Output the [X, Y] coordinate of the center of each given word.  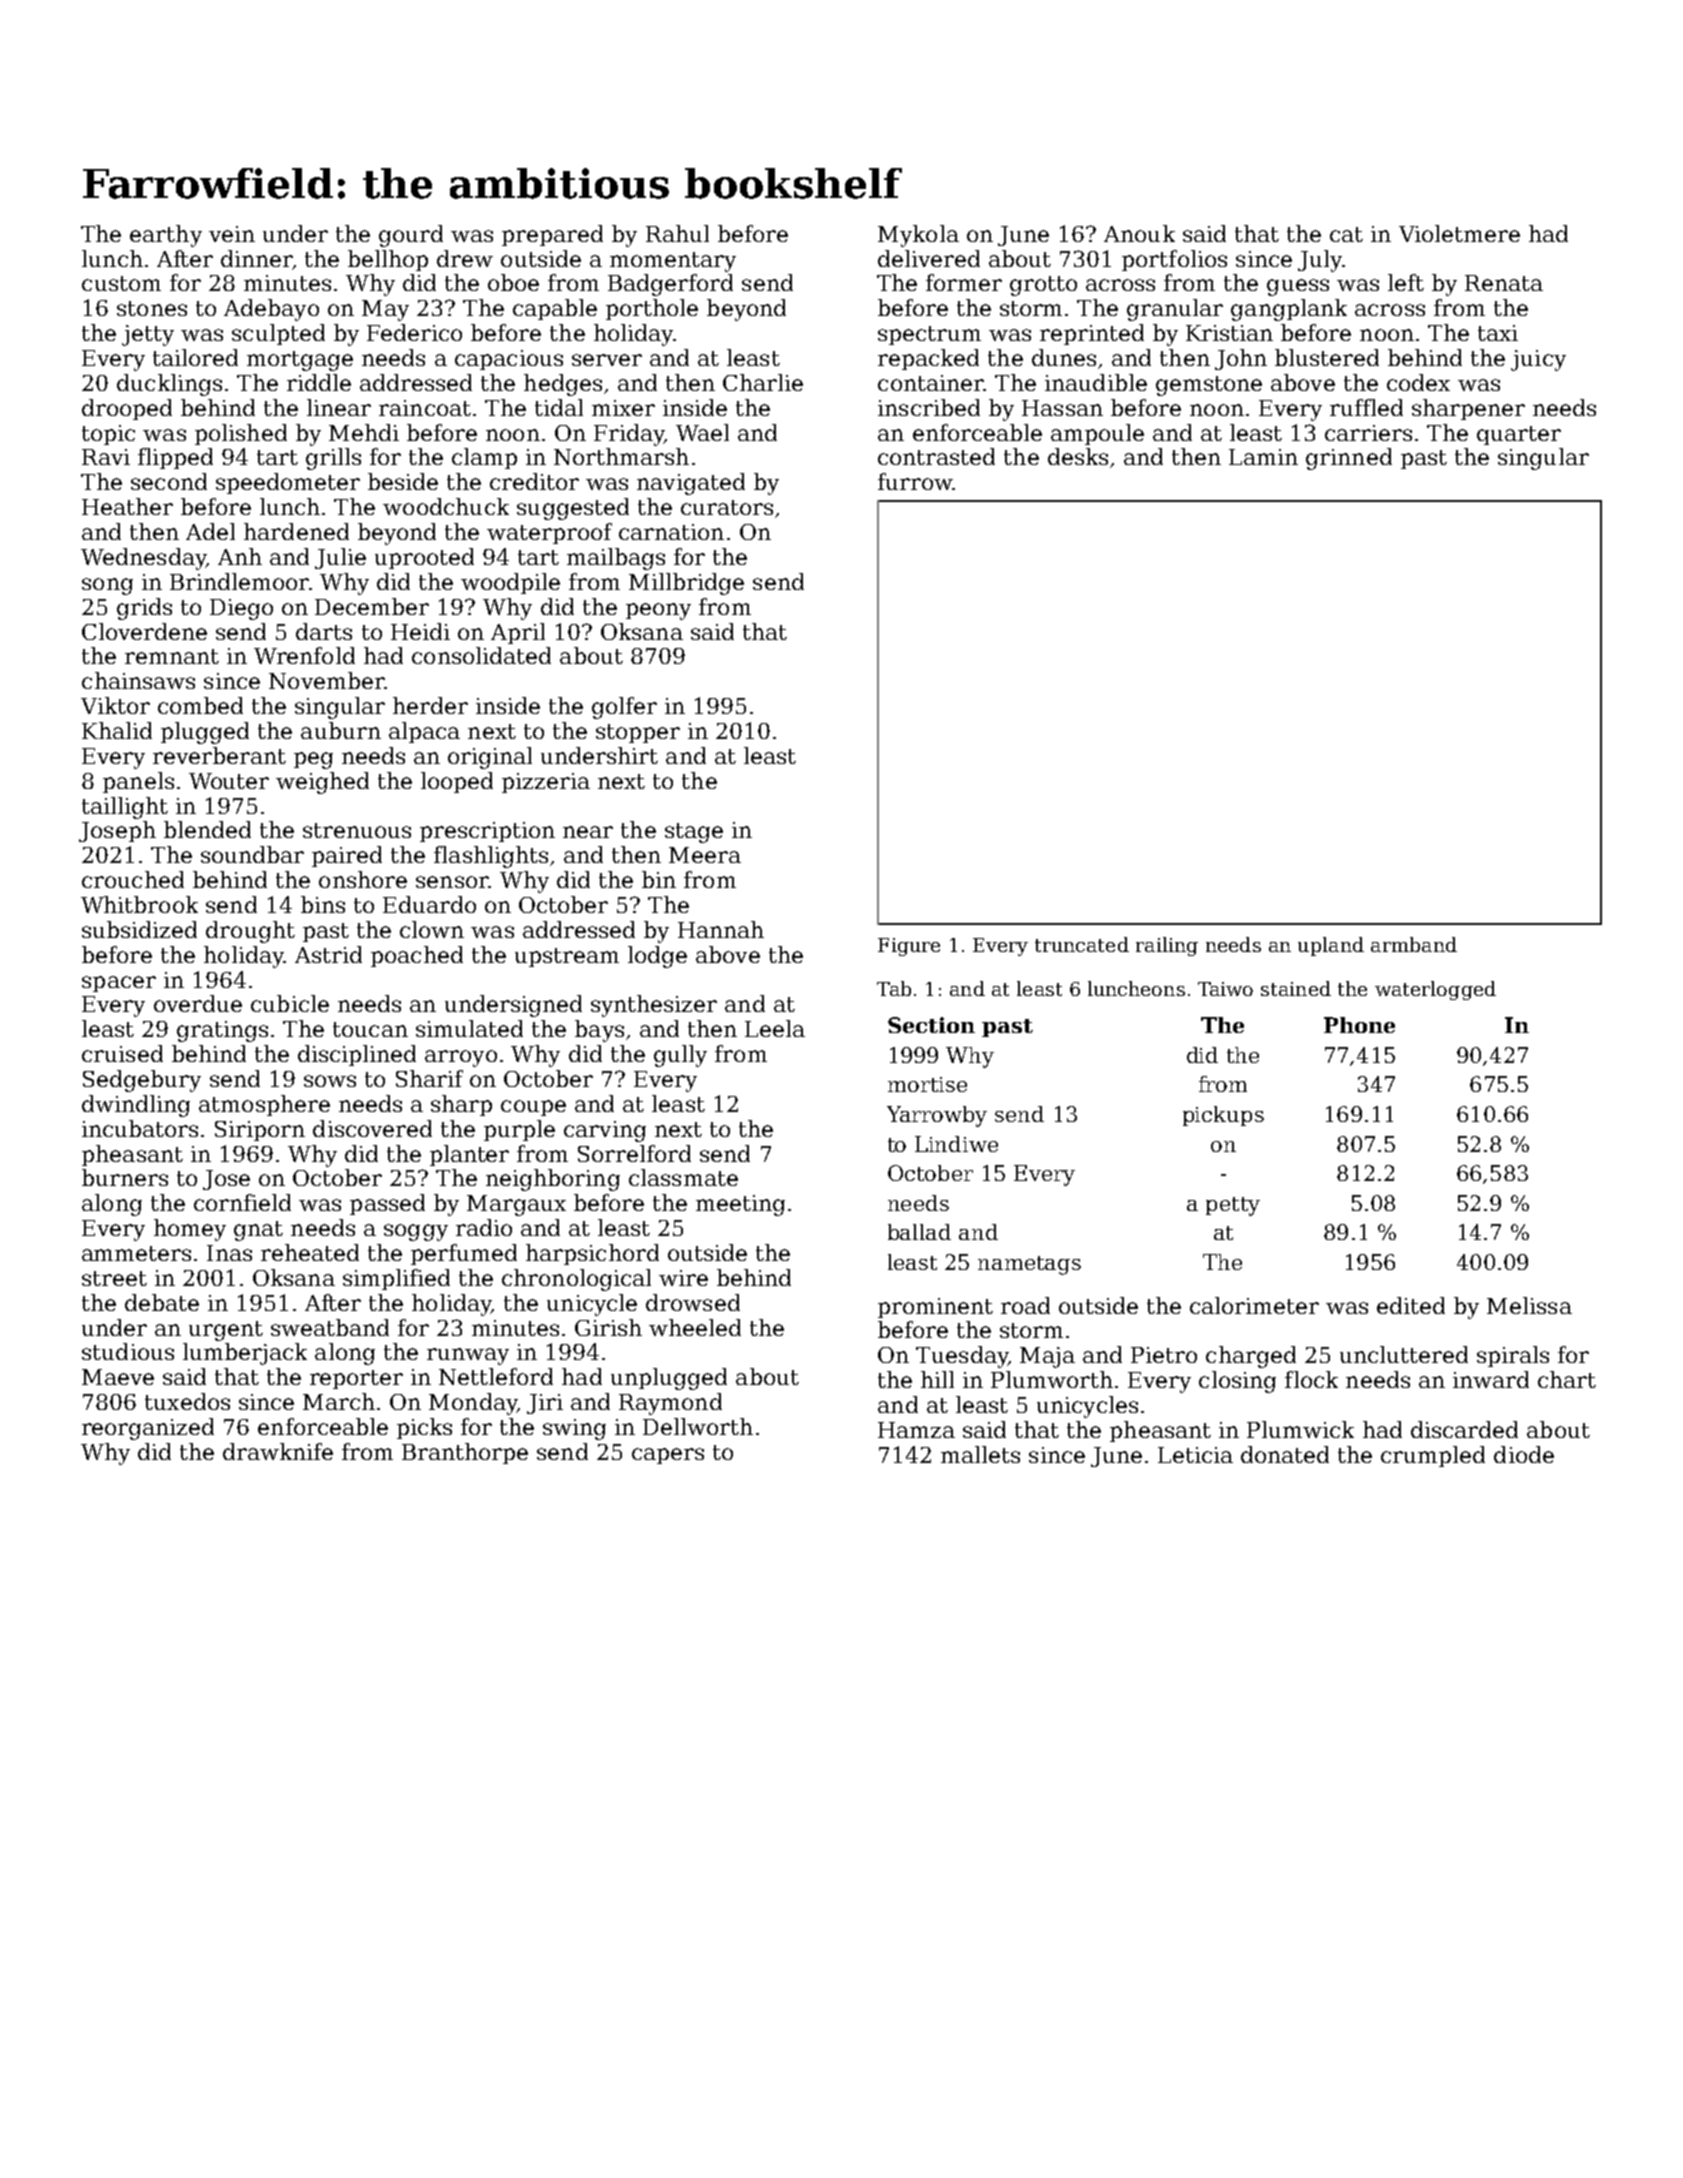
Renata [1504, 283]
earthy [166, 236]
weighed [322, 783]
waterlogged [1435, 990]
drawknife [278, 1451]
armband [1414, 944]
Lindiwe [956, 1144]
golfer [624, 708]
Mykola [918, 236]
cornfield [242, 1202]
